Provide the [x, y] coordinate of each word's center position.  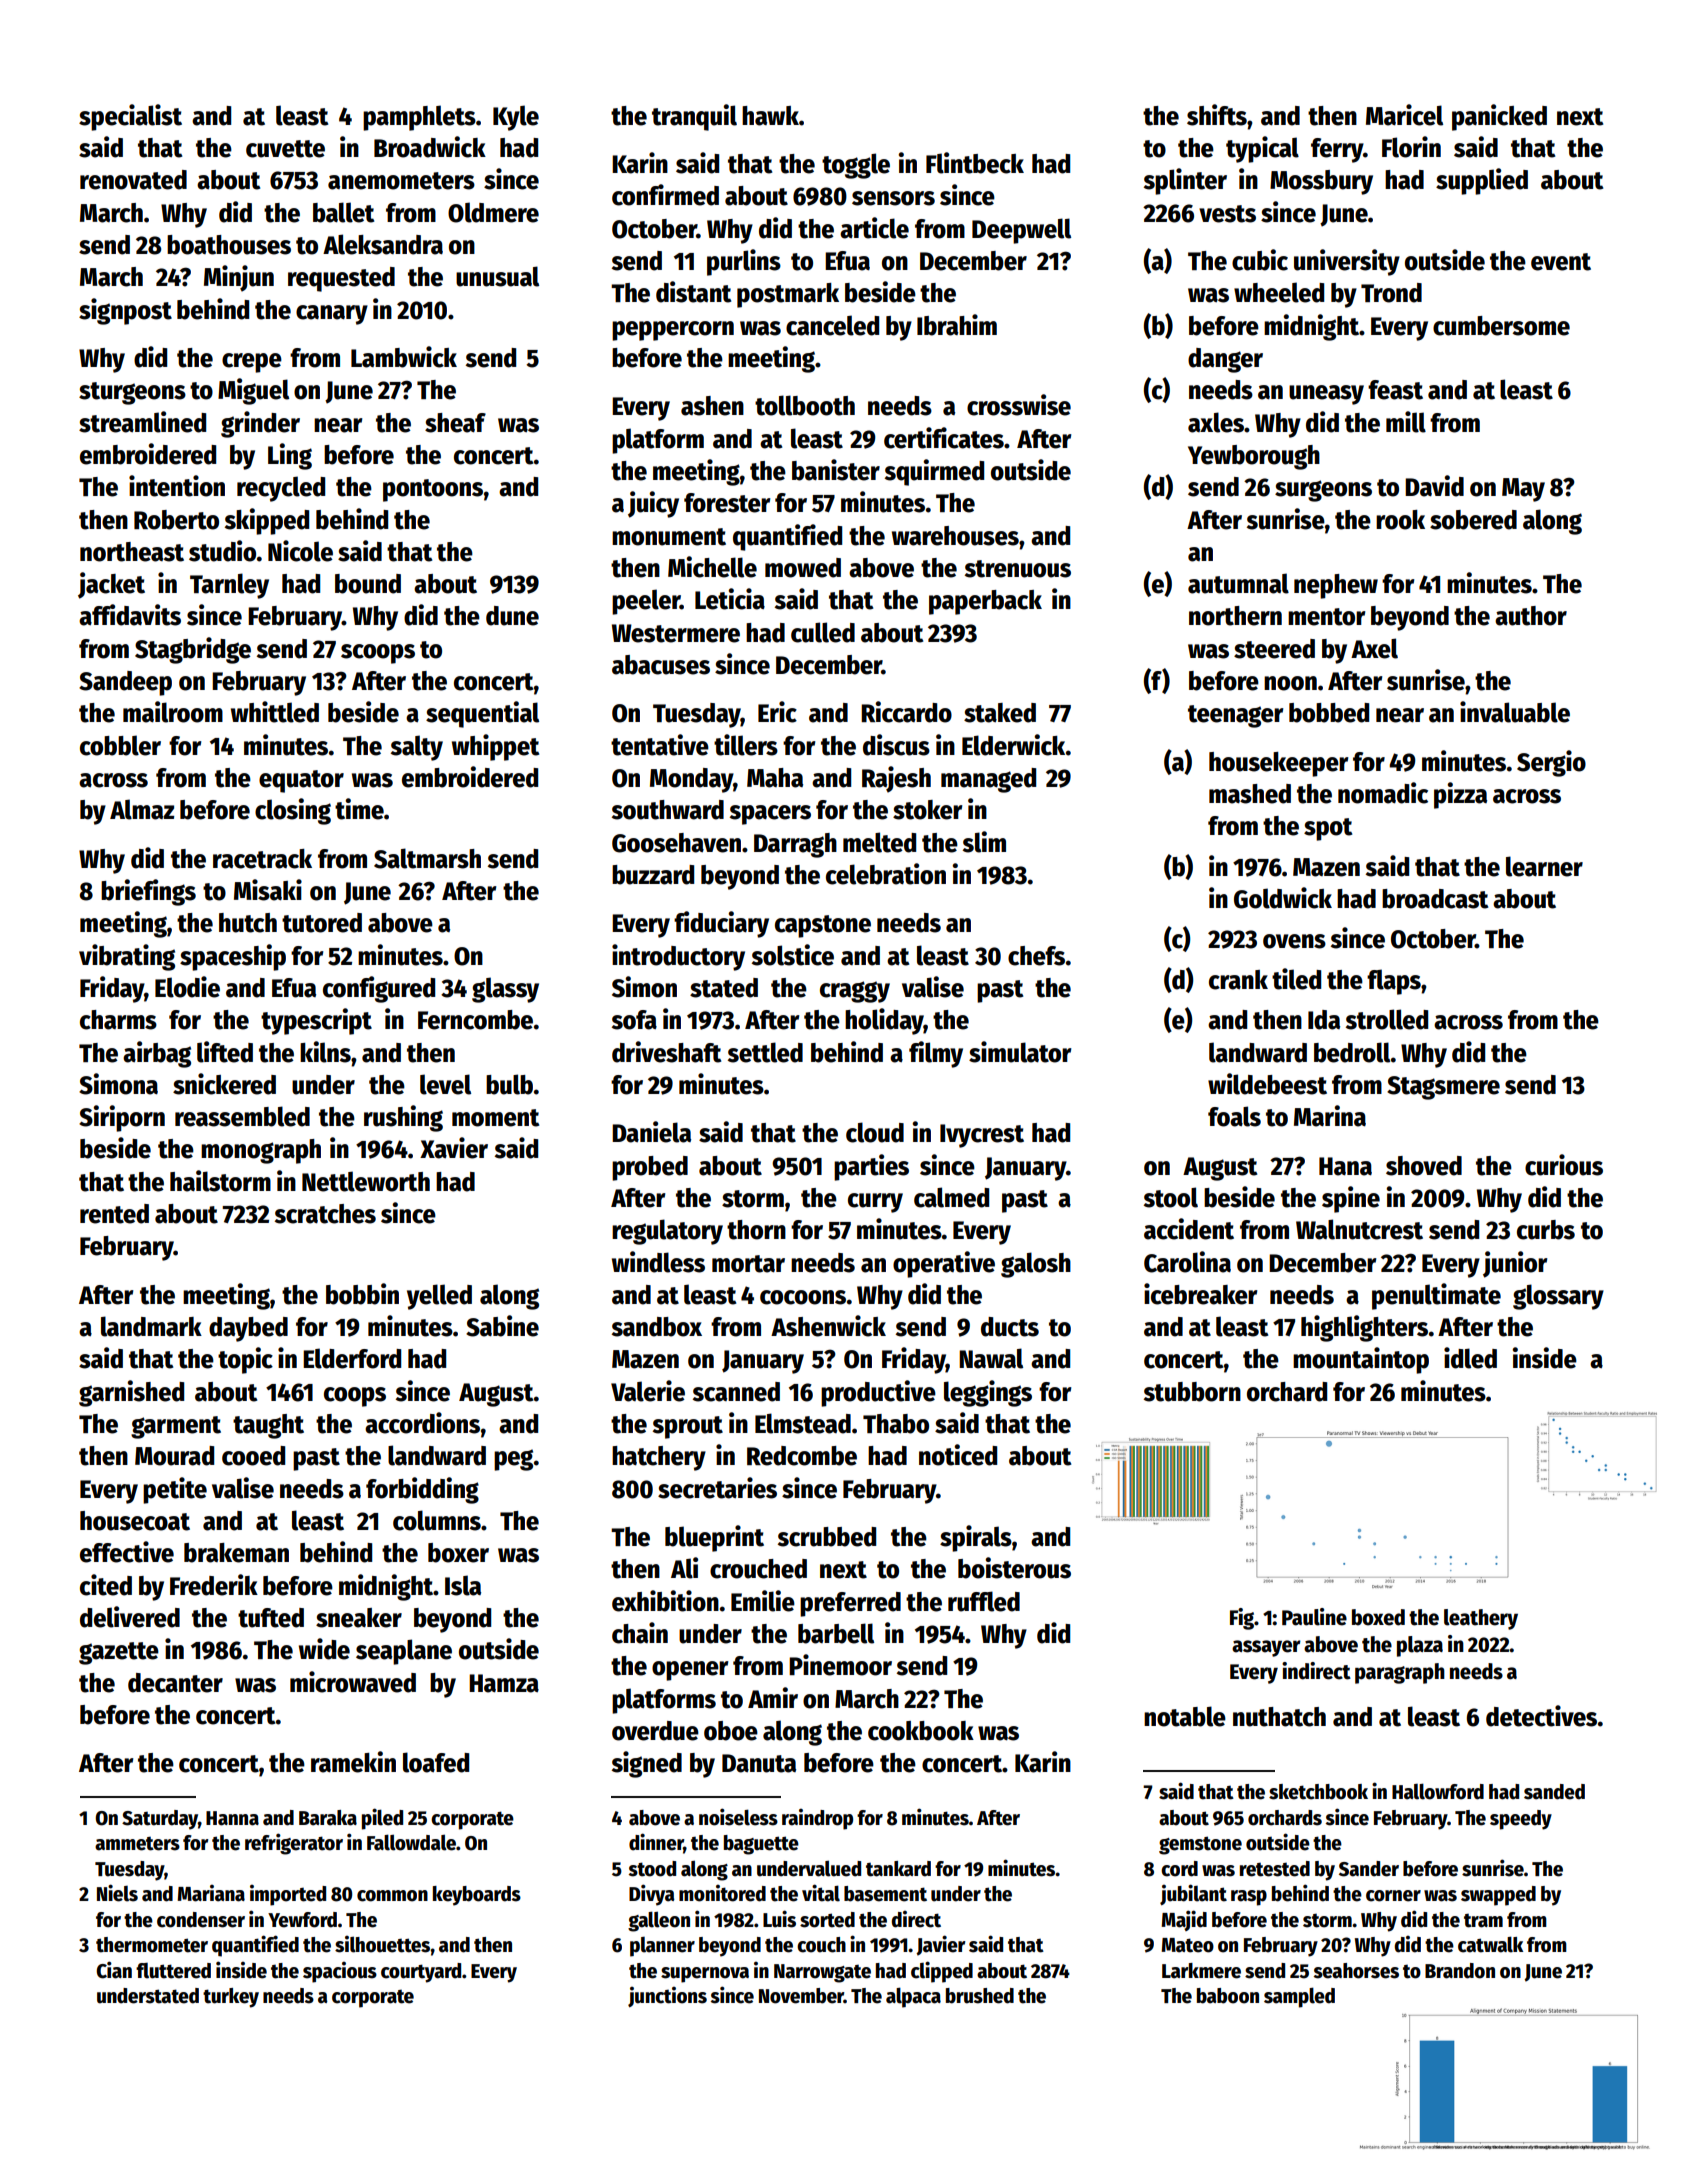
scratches [325, 1214]
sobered [1473, 520]
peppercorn [673, 331]
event [1561, 262]
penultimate [1436, 1296]
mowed [803, 568]
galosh [1036, 1265]
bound [368, 584]
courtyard [421, 1973]
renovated [133, 180]
